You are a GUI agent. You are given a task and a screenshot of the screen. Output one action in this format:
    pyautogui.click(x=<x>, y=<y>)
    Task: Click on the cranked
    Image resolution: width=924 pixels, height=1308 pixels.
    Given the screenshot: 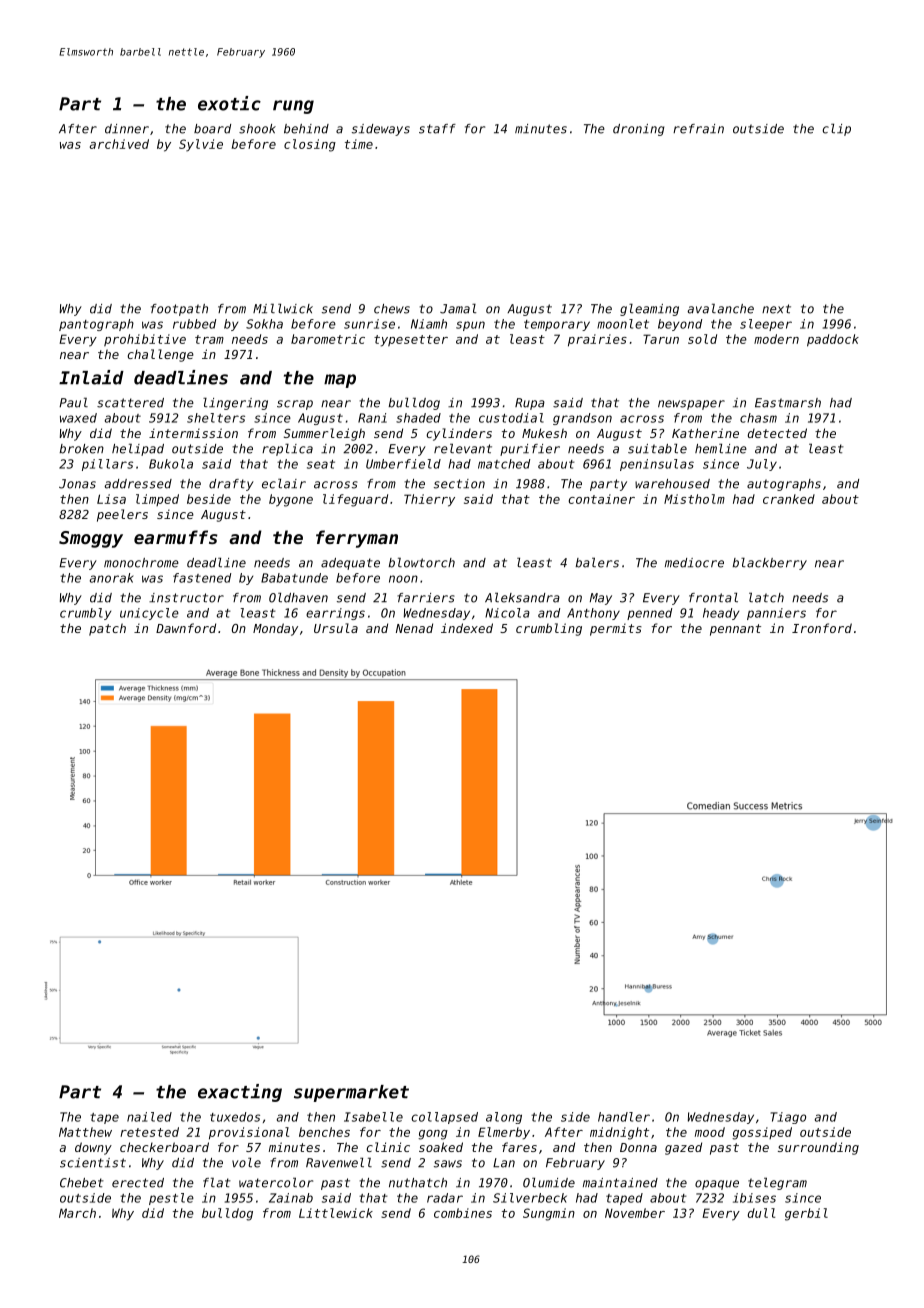 What is the action you would take?
    pyautogui.click(x=789, y=499)
